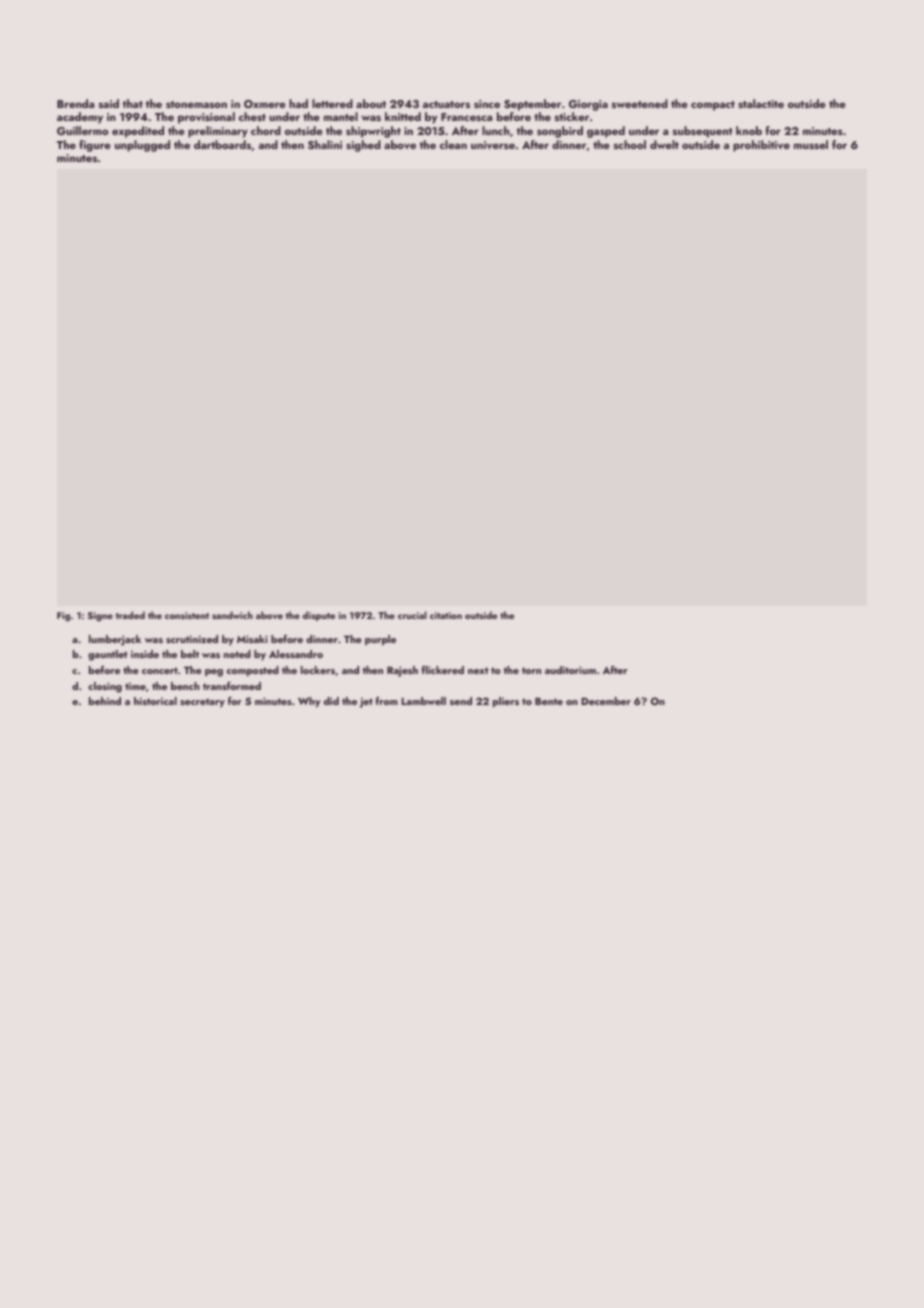  What do you see at coordinates (761, 146) in the image?
I see `prohibitive` at bounding box center [761, 146].
